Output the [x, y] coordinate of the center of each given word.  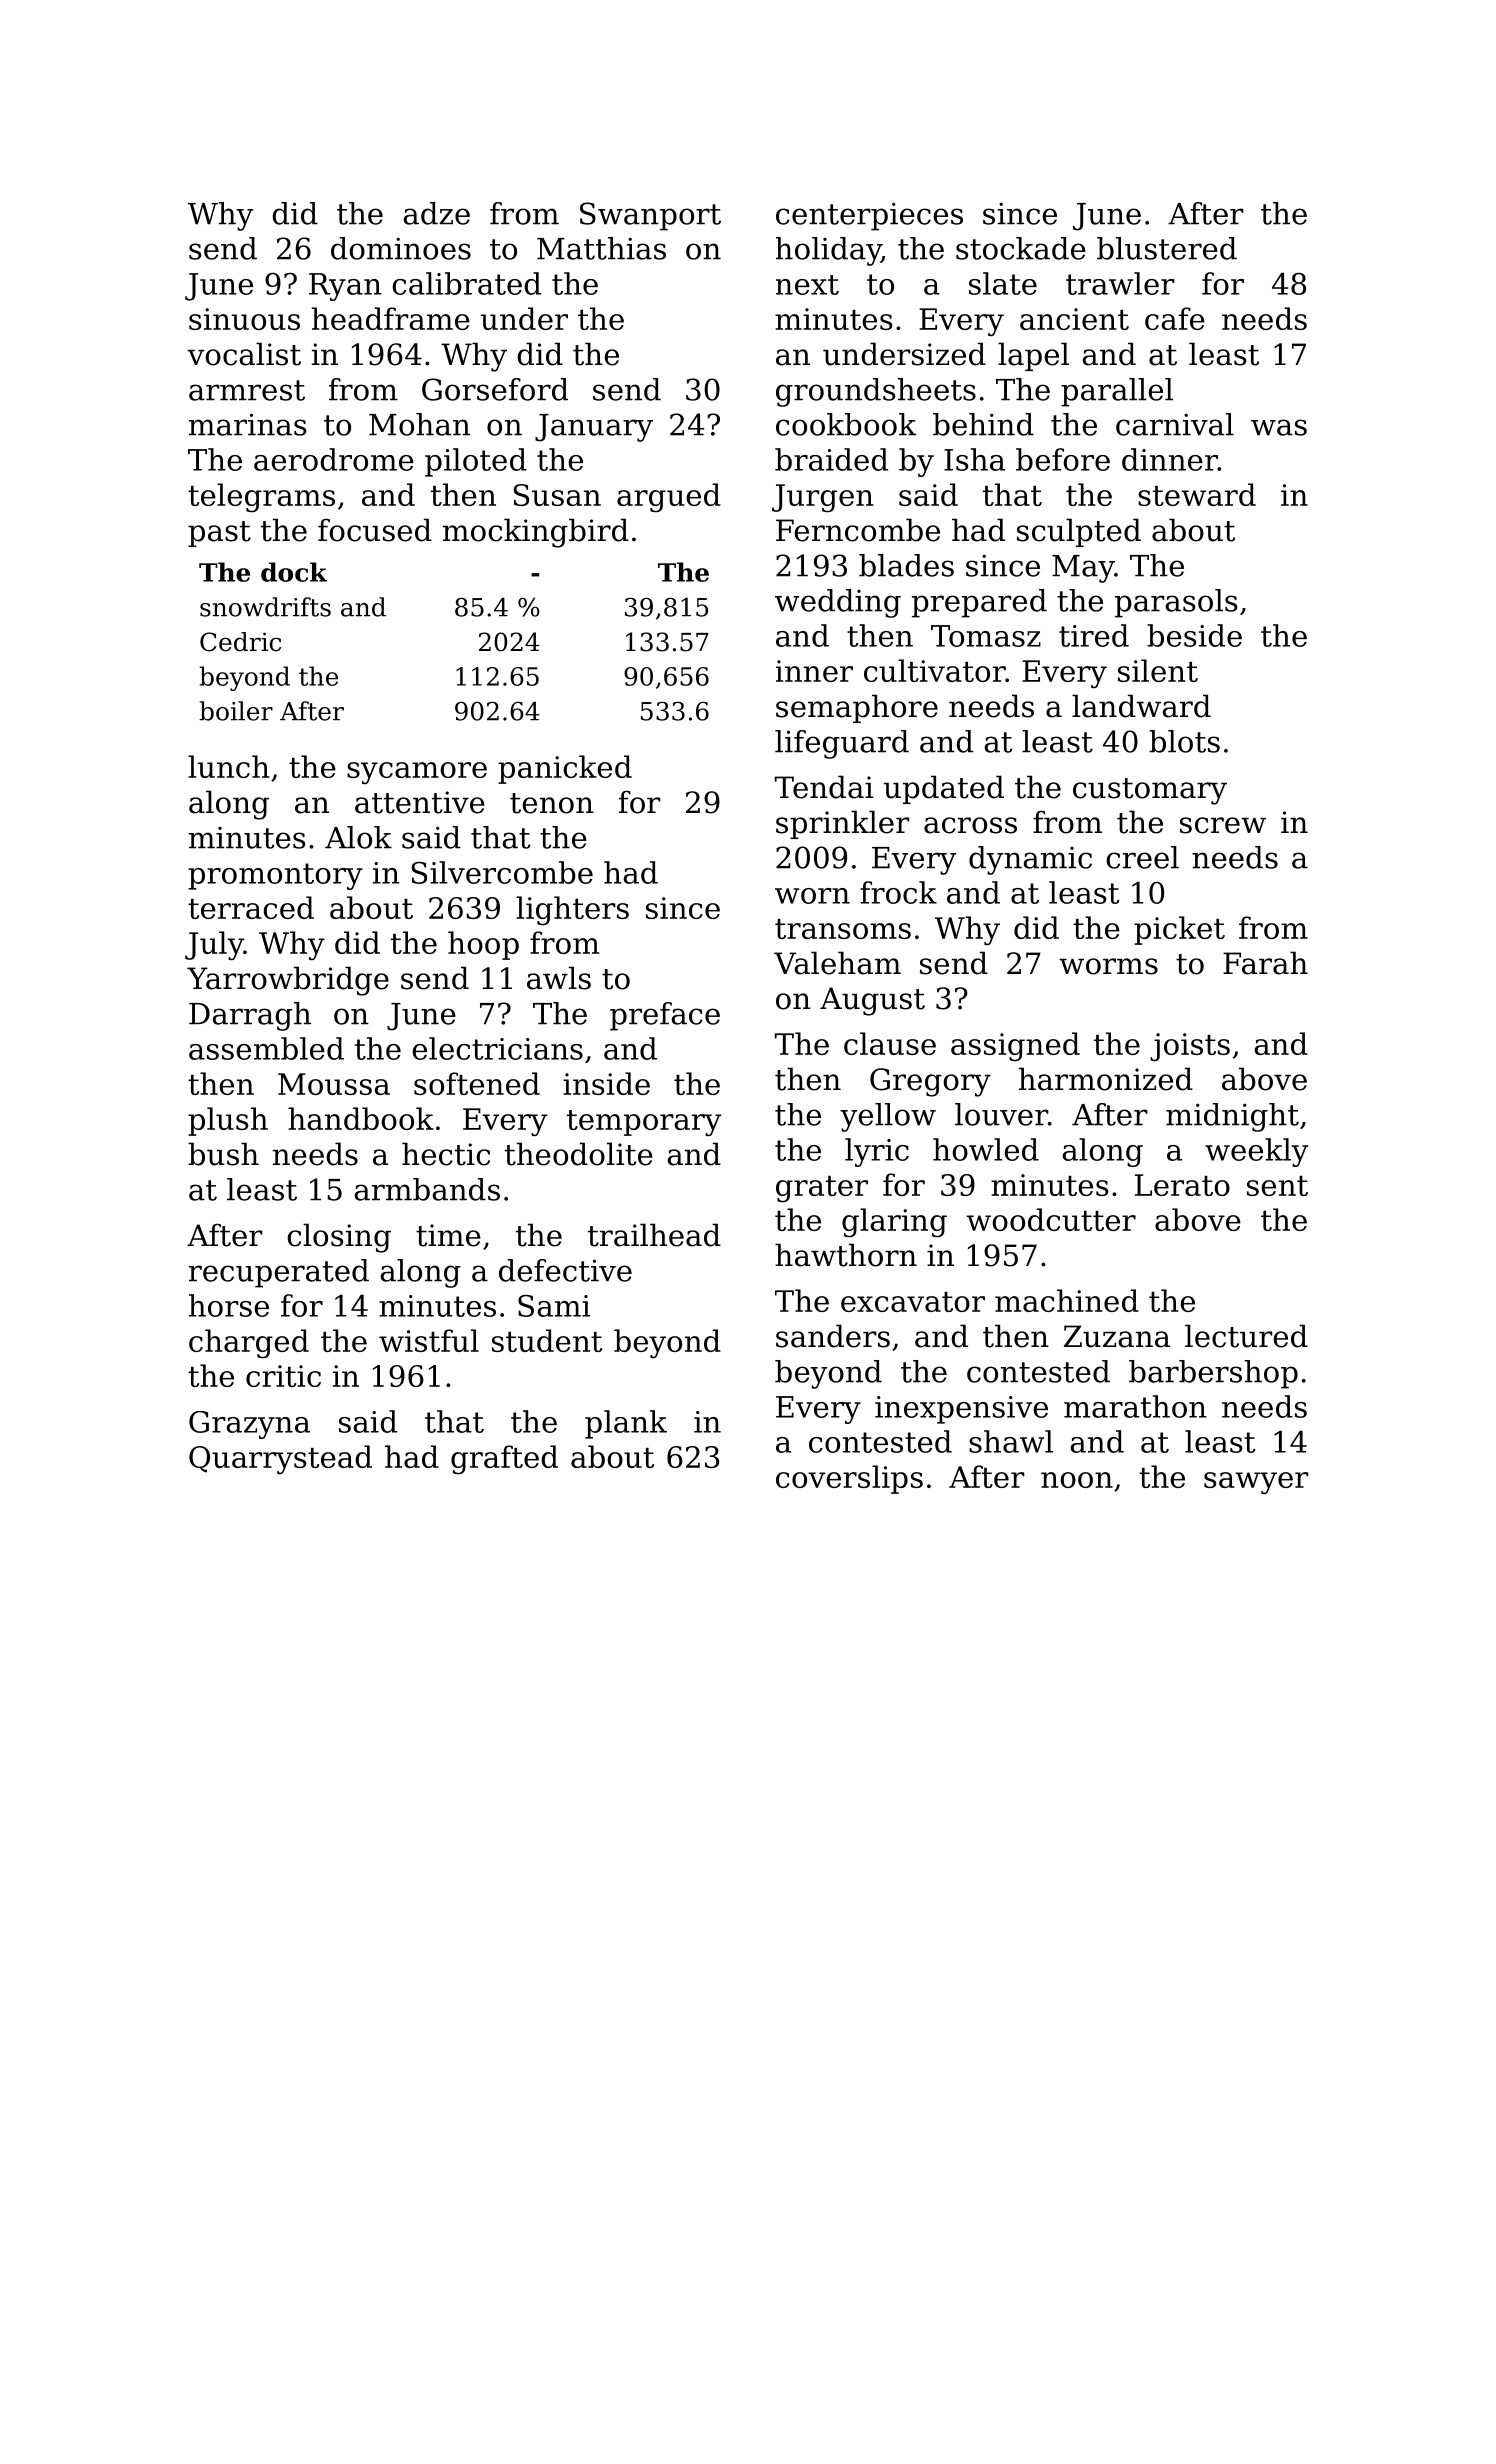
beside [1194, 635]
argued [669, 497]
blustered [1167, 248]
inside [606, 1083]
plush [228, 1121]
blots [1184, 741]
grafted [504, 1460]
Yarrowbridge [288, 981]
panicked [565, 769]
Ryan [345, 287]
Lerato [1182, 1185]
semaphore [857, 708]
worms [1108, 966]
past [219, 534]
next [807, 285]
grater [822, 1189]
